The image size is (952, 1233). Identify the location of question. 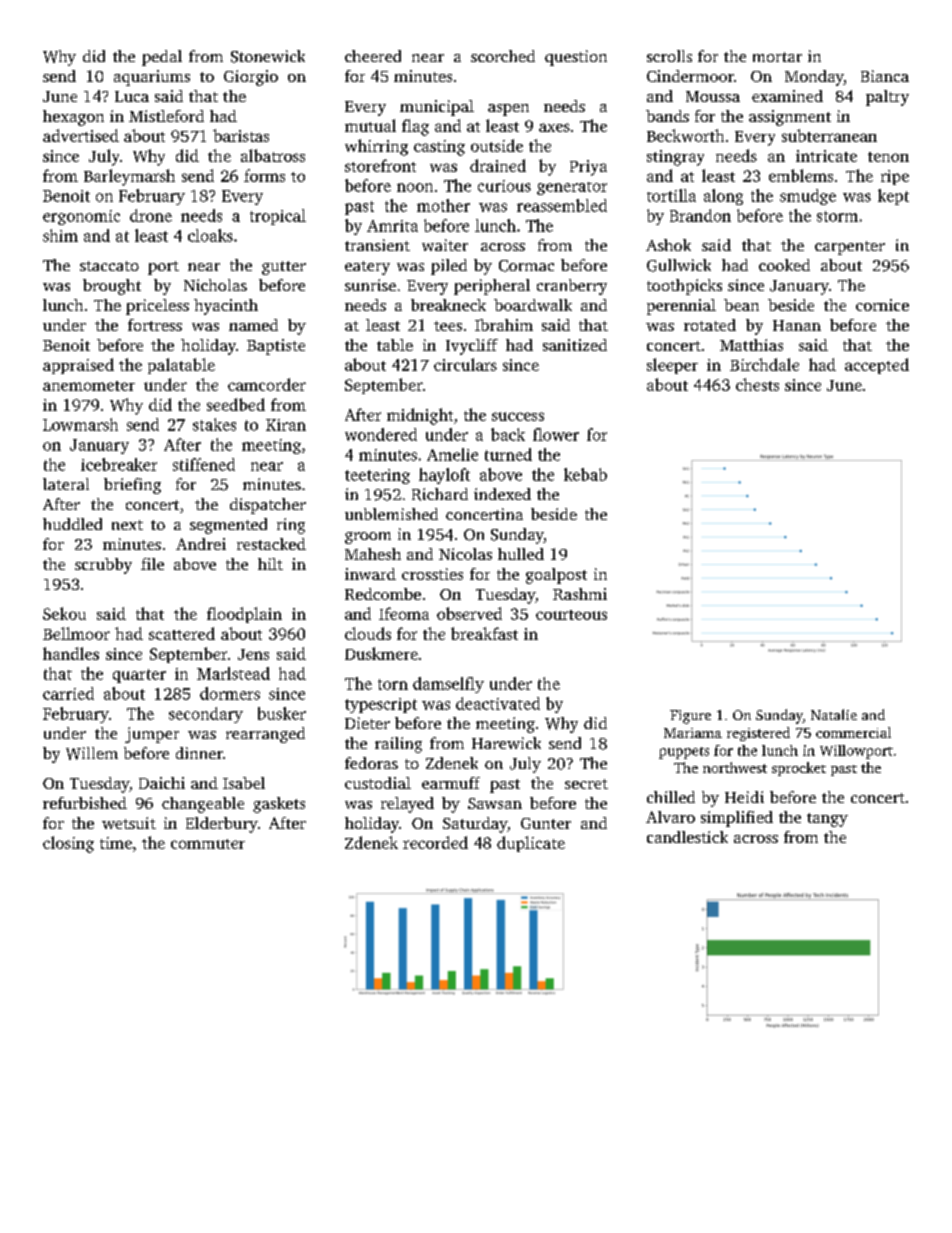
(576, 58).
